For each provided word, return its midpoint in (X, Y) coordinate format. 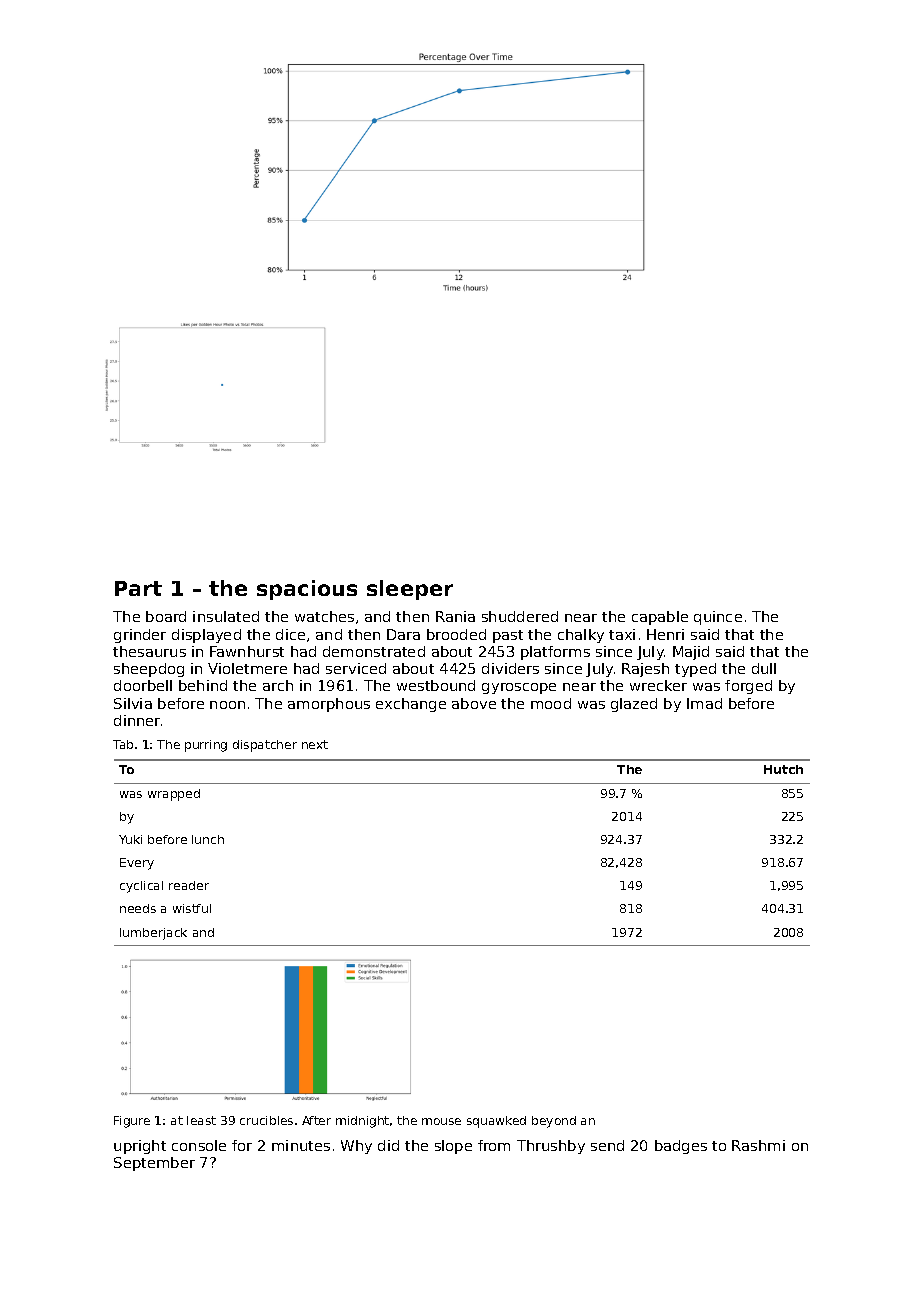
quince (718, 618)
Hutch (783, 769)
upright (140, 1147)
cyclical (141, 887)
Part (138, 588)
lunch (208, 839)
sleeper (410, 590)
